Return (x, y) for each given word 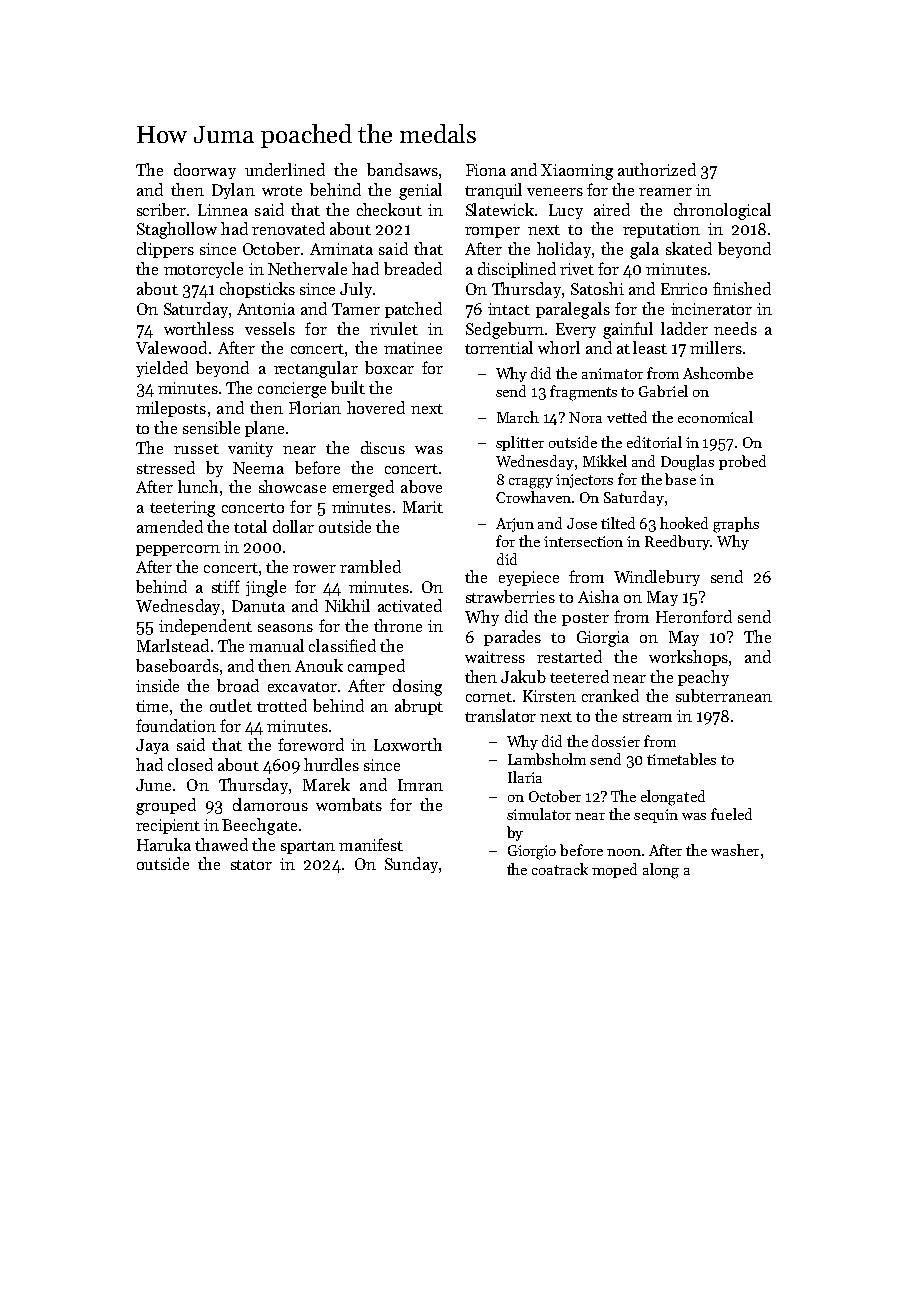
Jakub (523, 676)
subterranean (724, 695)
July (356, 290)
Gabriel (663, 391)
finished (742, 288)
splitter (520, 443)
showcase (292, 486)
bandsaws (402, 169)
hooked (684, 523)
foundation (176, 725)
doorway (205, 171)
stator (251, 865)
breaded (413, 268)
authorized (657, 169)
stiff (226, 586)
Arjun (515, 525)
